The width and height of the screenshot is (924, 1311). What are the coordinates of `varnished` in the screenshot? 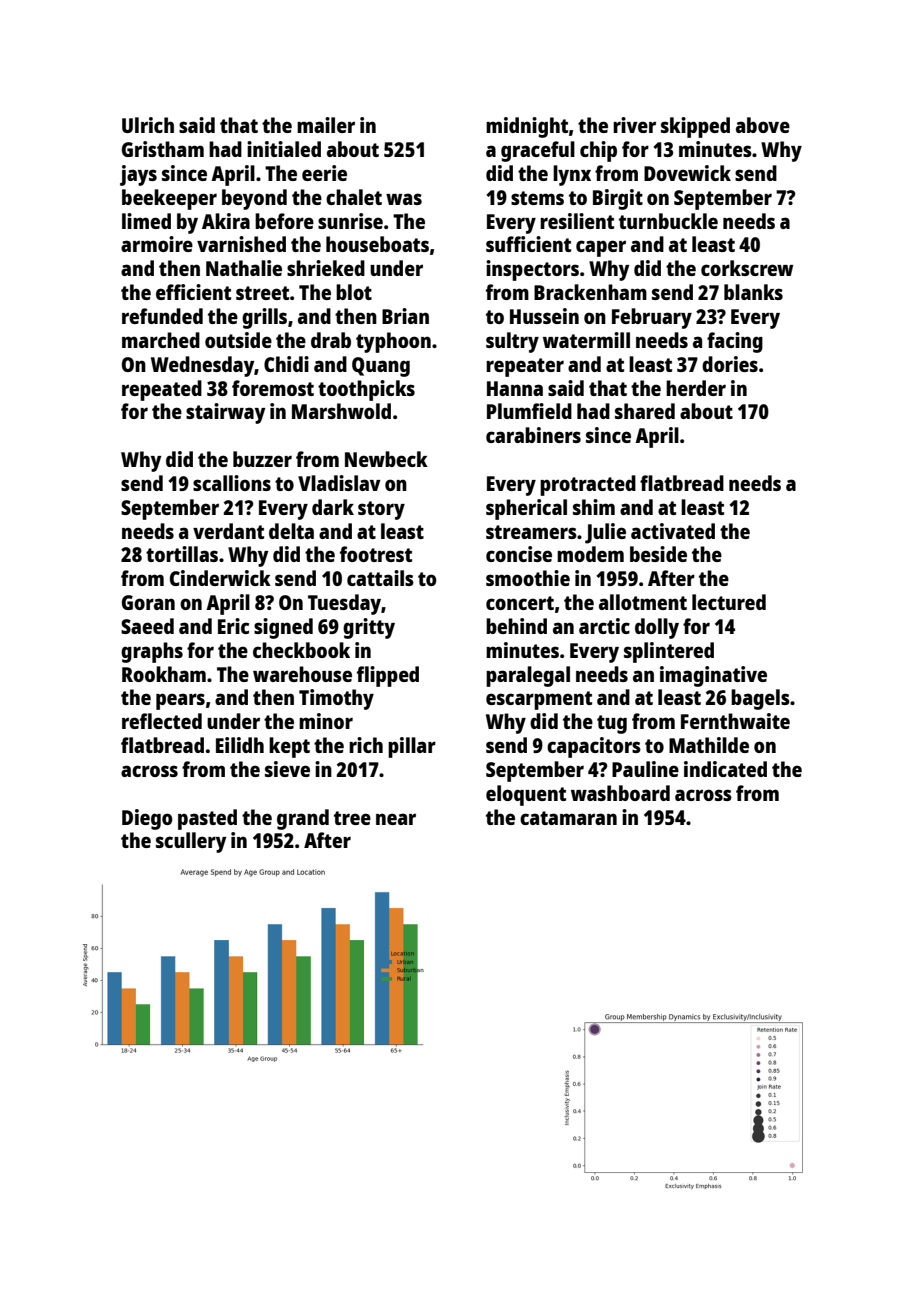 It's located at (241, 244).
